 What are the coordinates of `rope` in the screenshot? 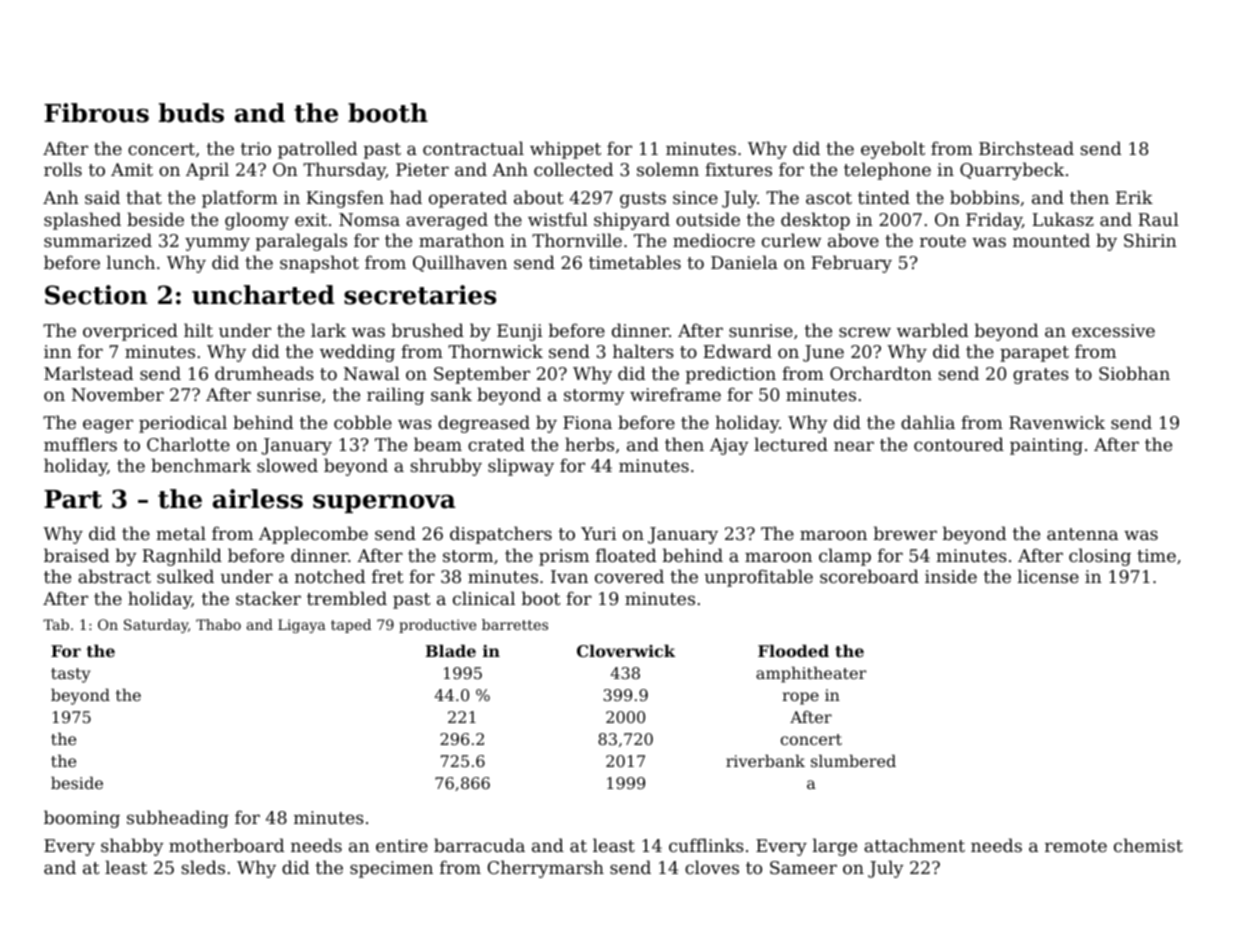 It's located at (800, 698).
